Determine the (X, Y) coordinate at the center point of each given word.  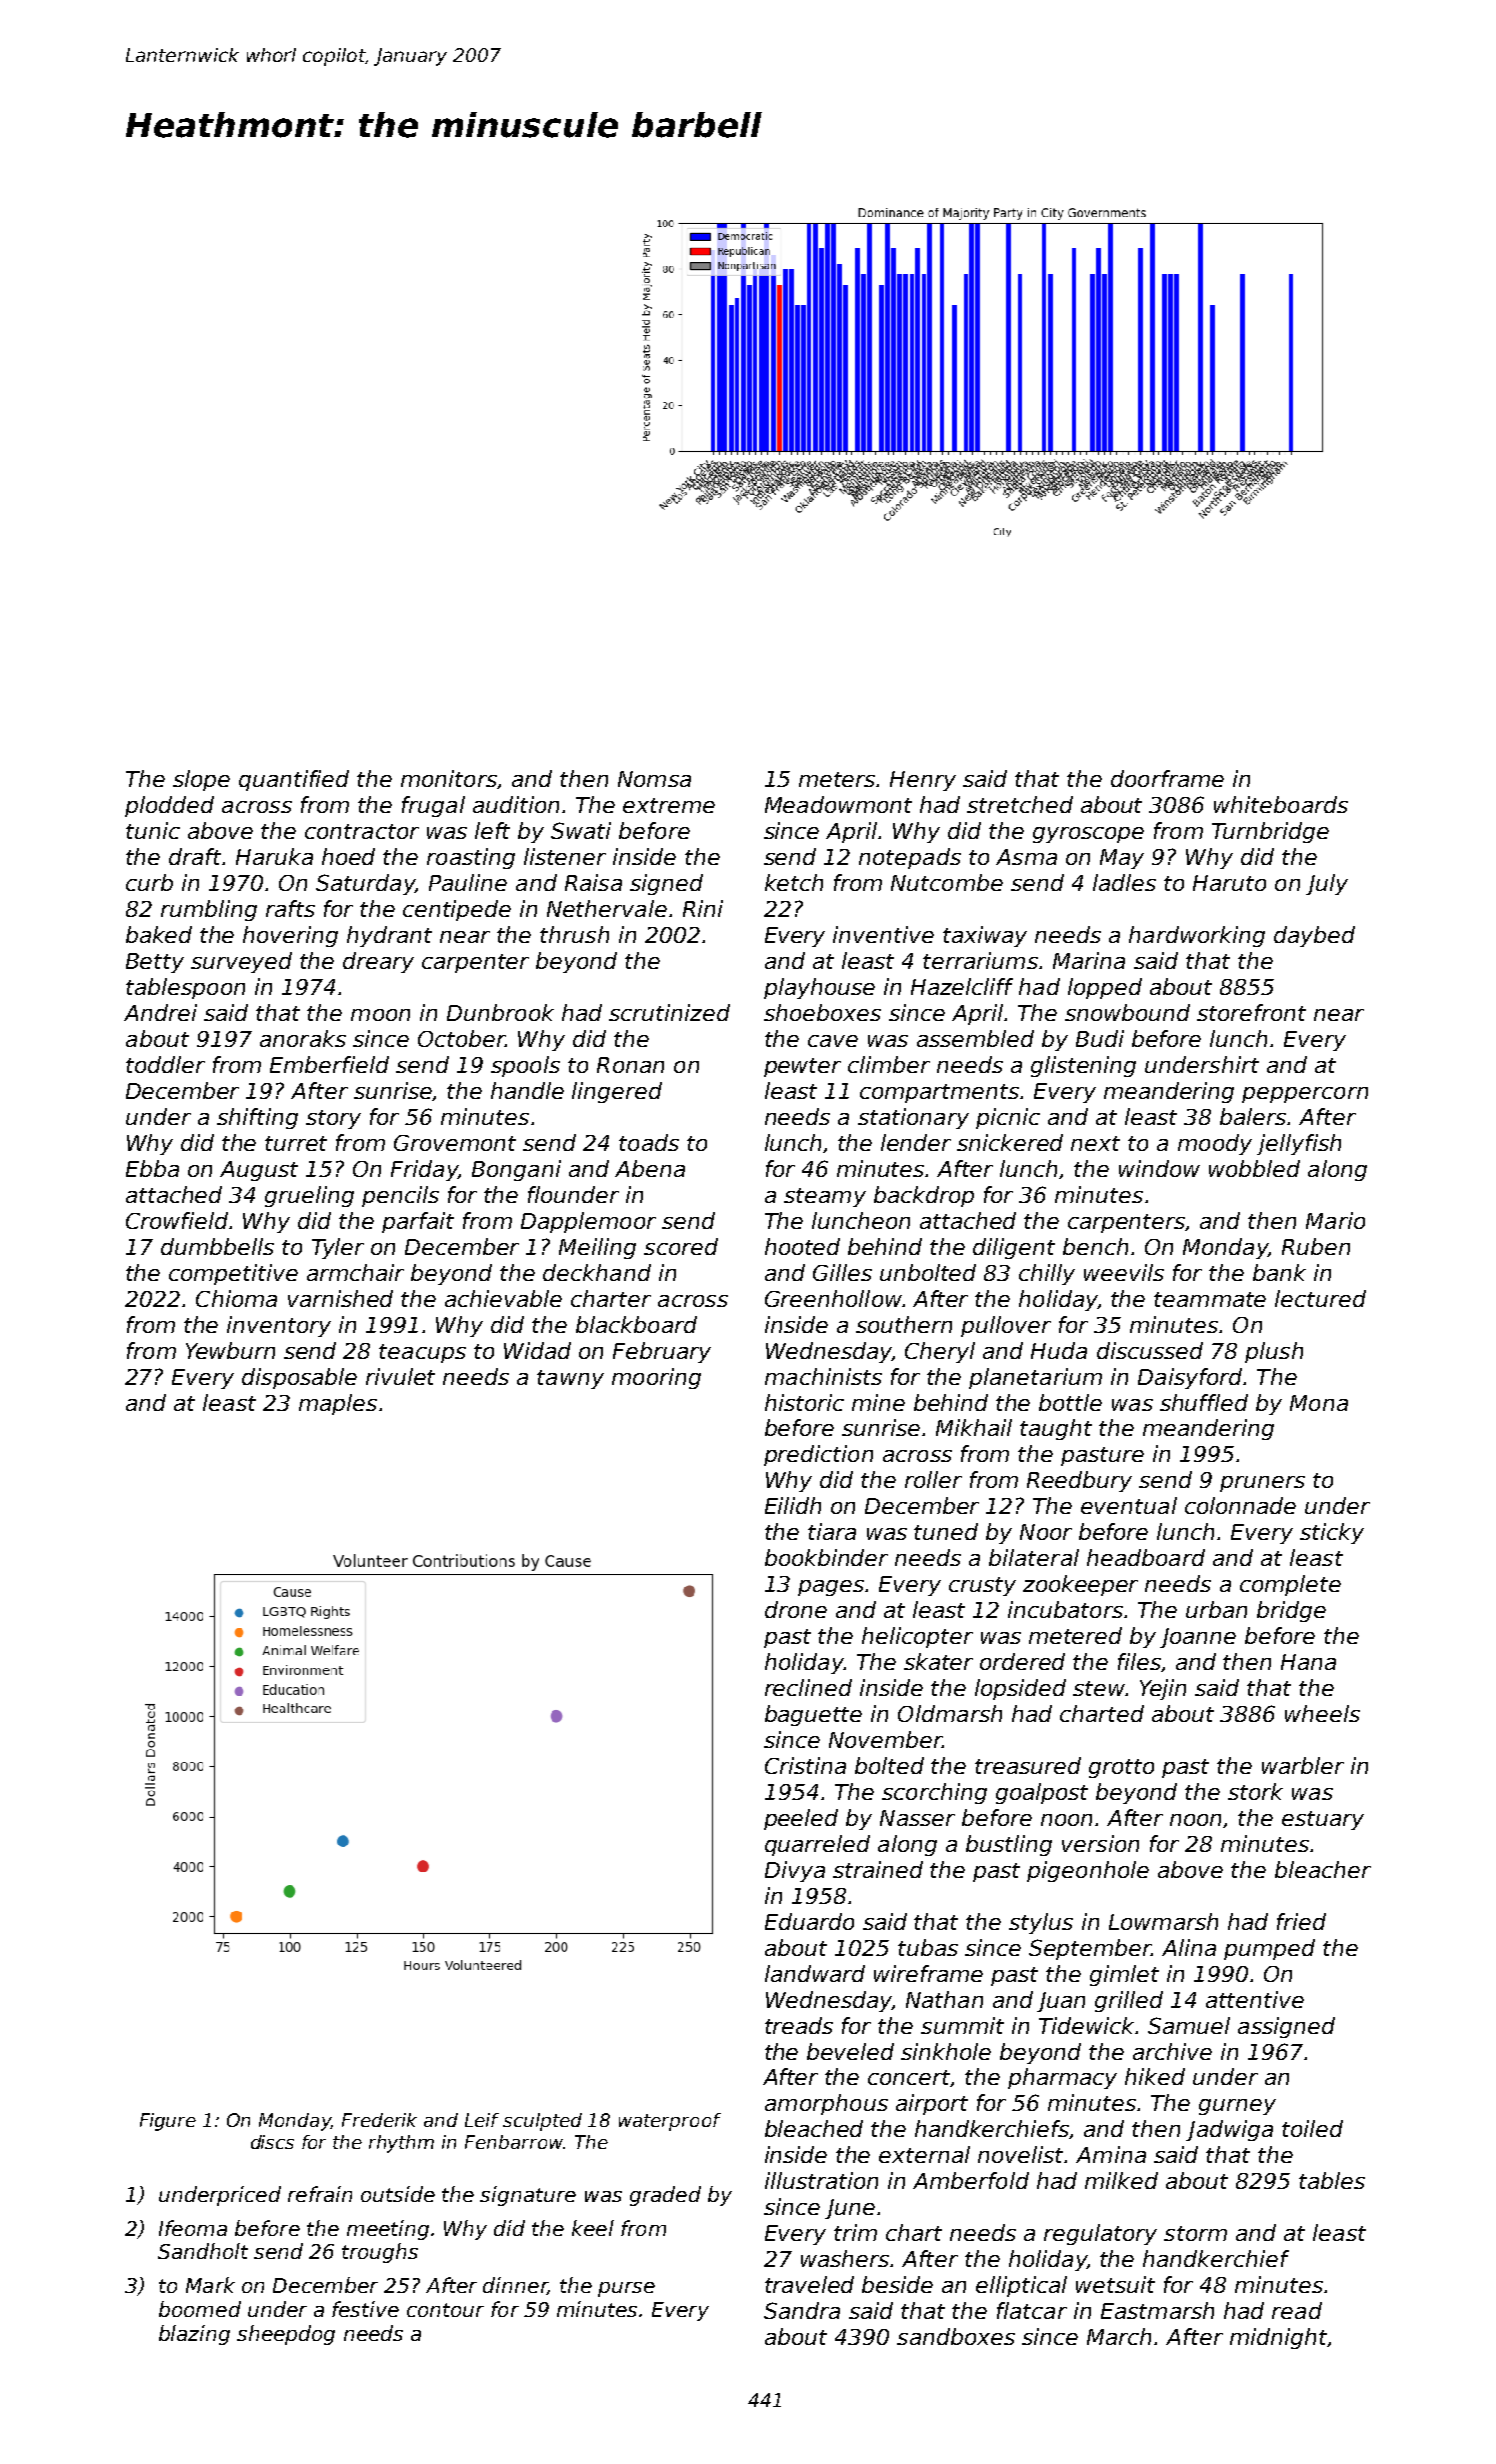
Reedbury (1079, 1481)
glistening (1083, 1066)
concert (909, 2078)
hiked (1155, 2076)
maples (338, 1404)
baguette (813, 1715)
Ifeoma (193, 2228)
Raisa (593, 882)
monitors (449, 778)
